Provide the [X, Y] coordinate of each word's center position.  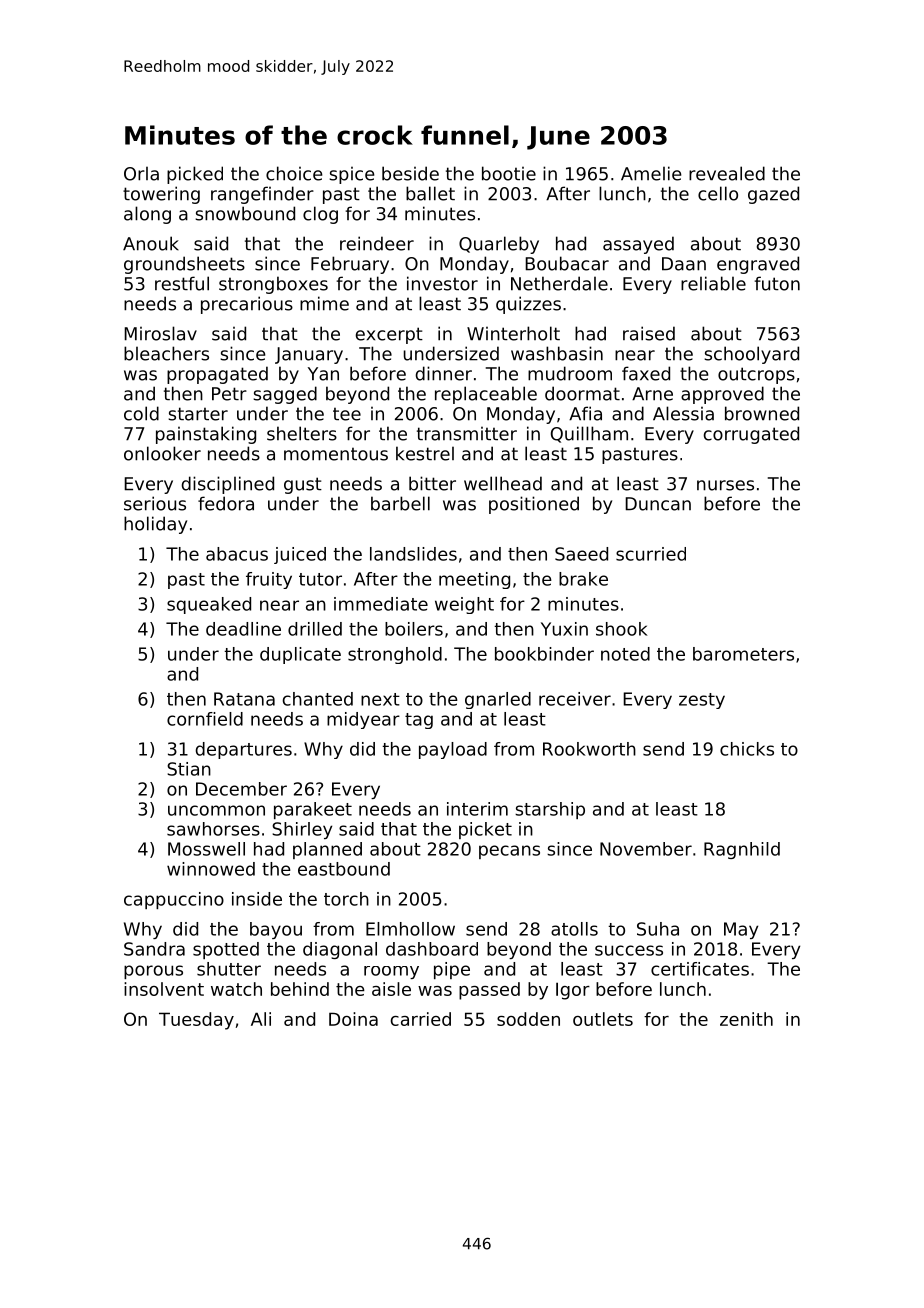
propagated [217, 375]
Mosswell [206, 849]
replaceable [486, 395]
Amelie [651, 173]
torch [346, 899]
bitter [432, 483]
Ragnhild [742, 850]
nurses [725, 485]
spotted [226, 950]
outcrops [756, 375]
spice [351, 175]
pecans [509, 852]
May [741, 930]
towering [161, 195]
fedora [226, 503]
